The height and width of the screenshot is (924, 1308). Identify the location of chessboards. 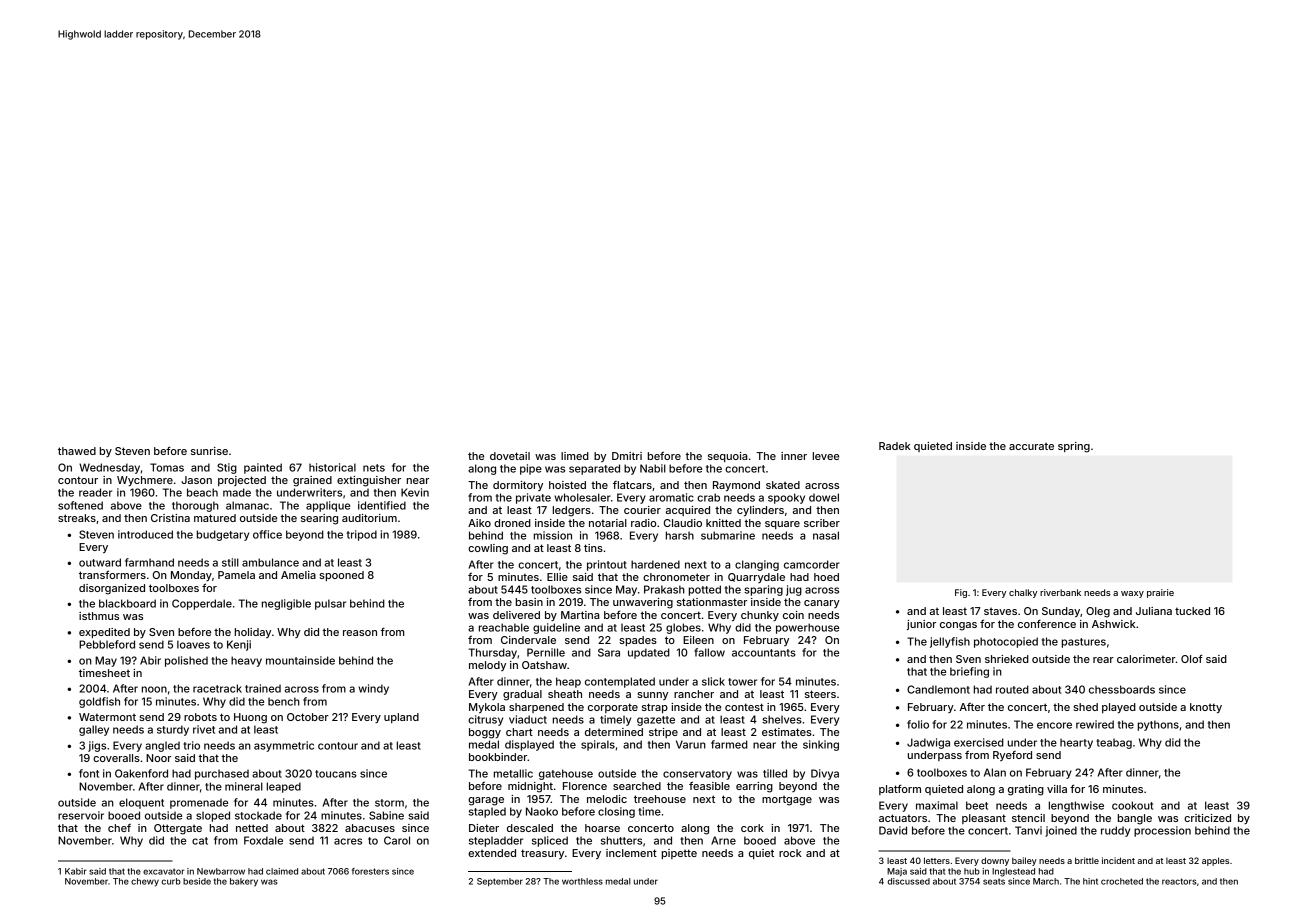
(1122, 689).
